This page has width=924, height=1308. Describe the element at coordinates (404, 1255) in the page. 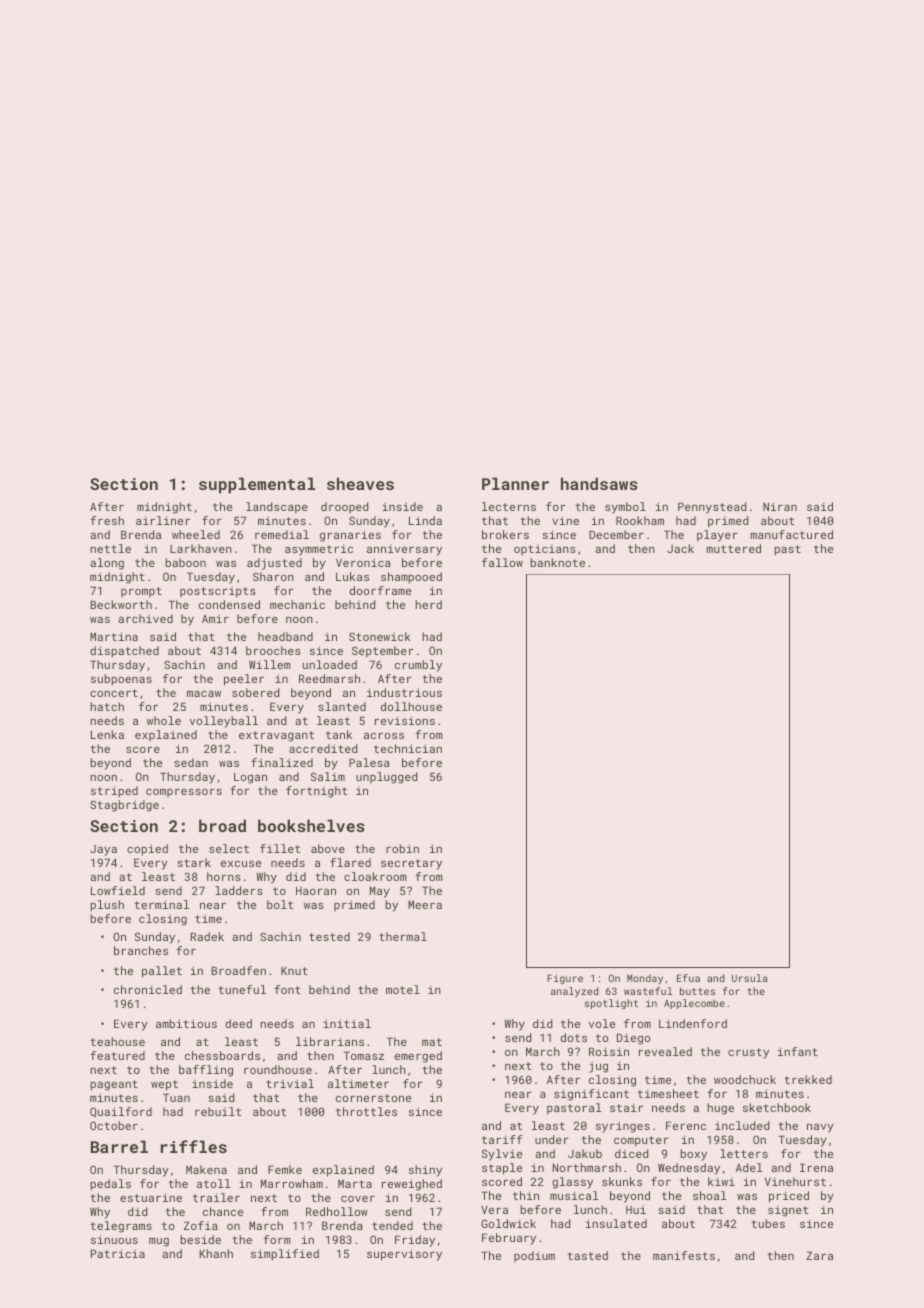

I see `supervisory` at that location.
